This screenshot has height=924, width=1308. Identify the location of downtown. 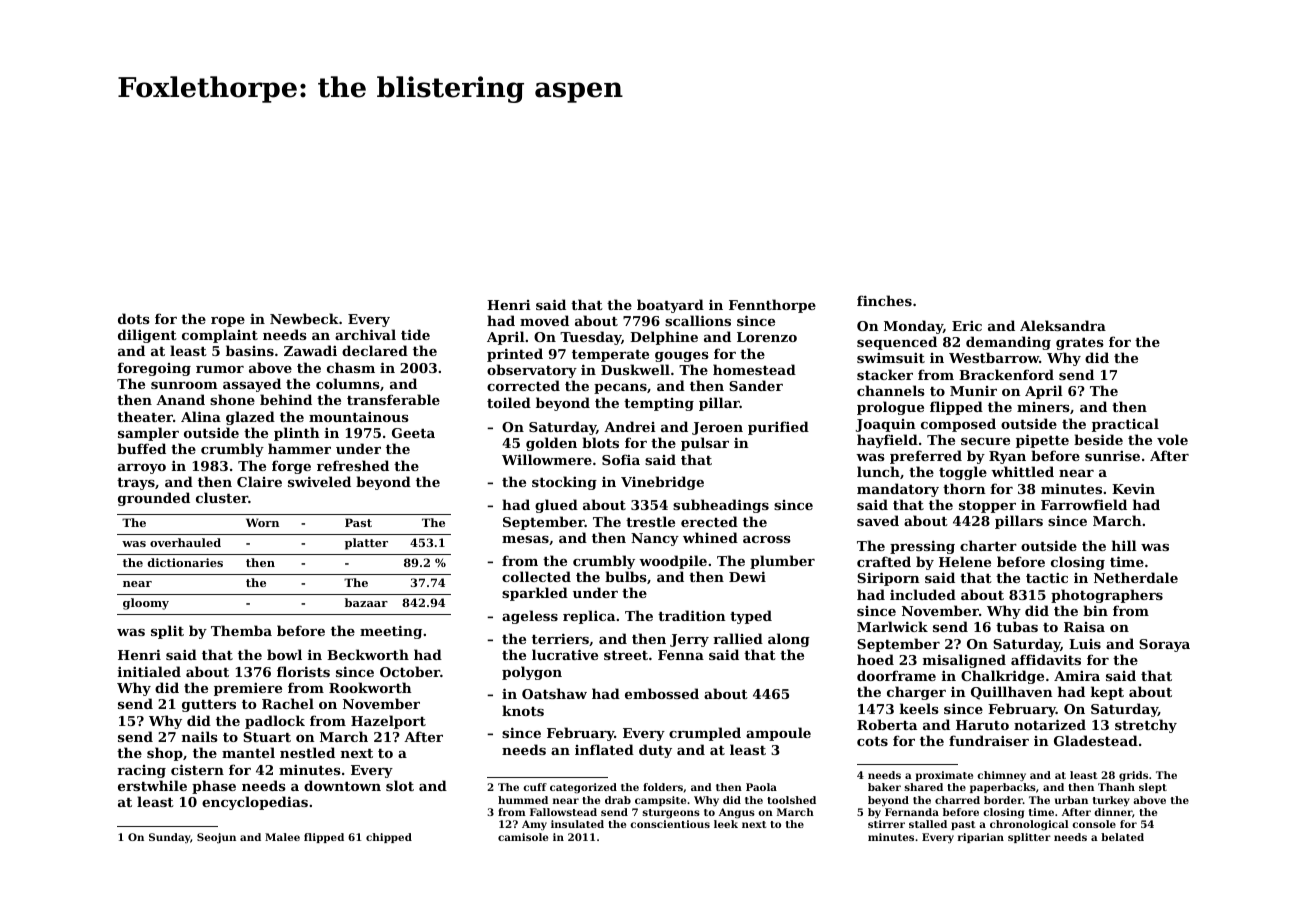
(342, 785).
